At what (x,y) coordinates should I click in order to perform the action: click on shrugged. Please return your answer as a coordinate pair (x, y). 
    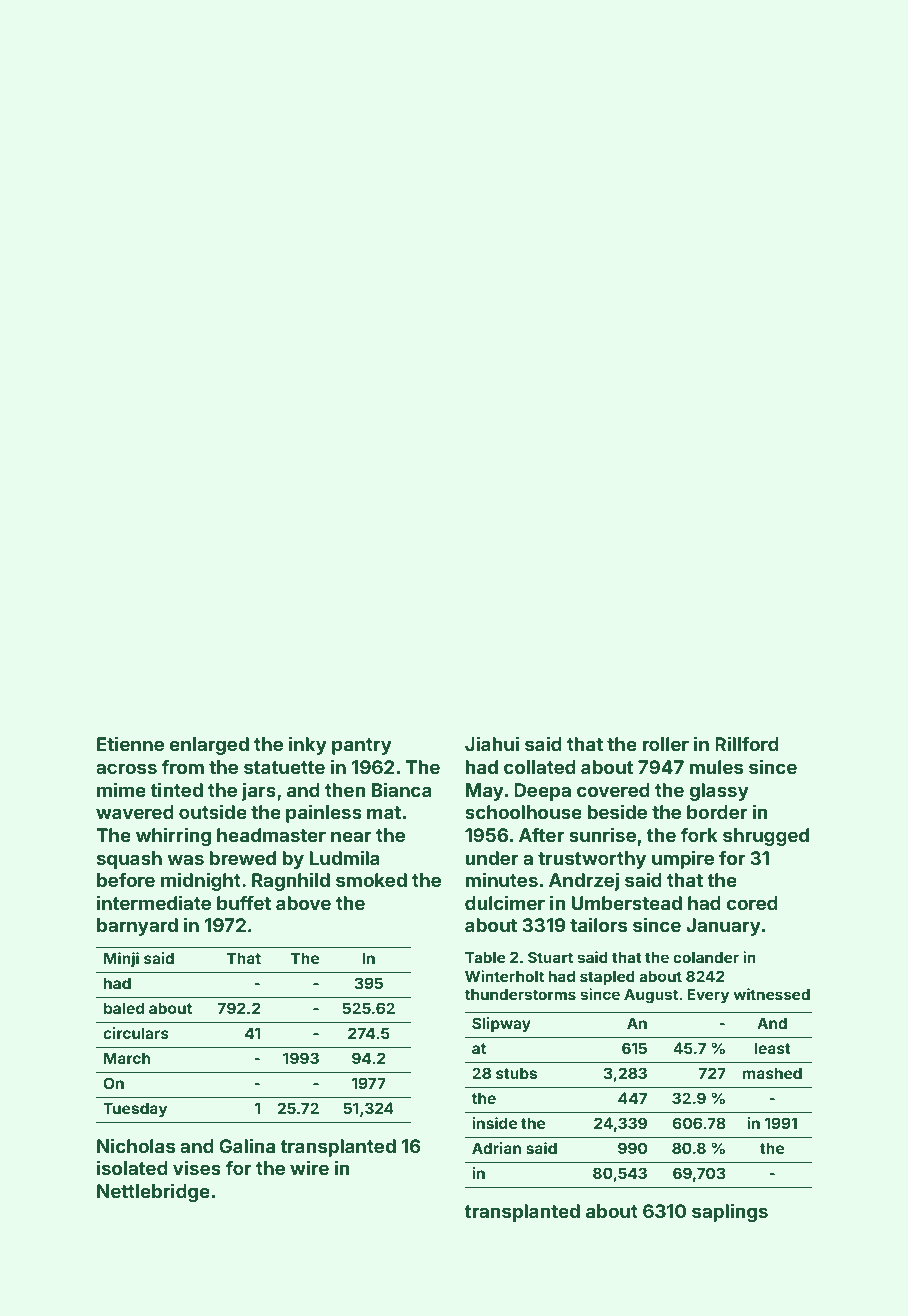
    Looking at the image, I should click on (766, 837).
